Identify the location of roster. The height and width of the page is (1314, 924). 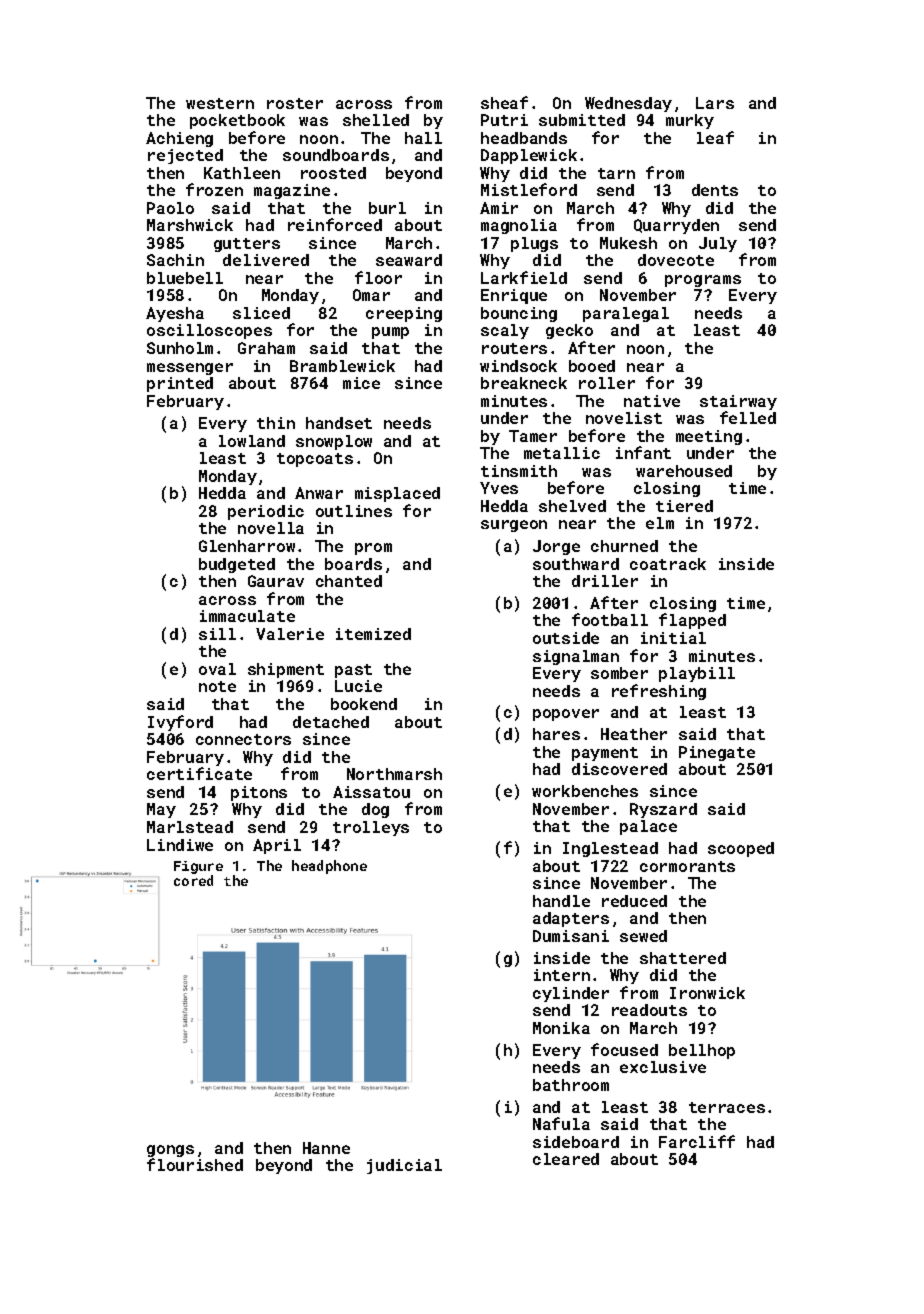
(295, 103).
